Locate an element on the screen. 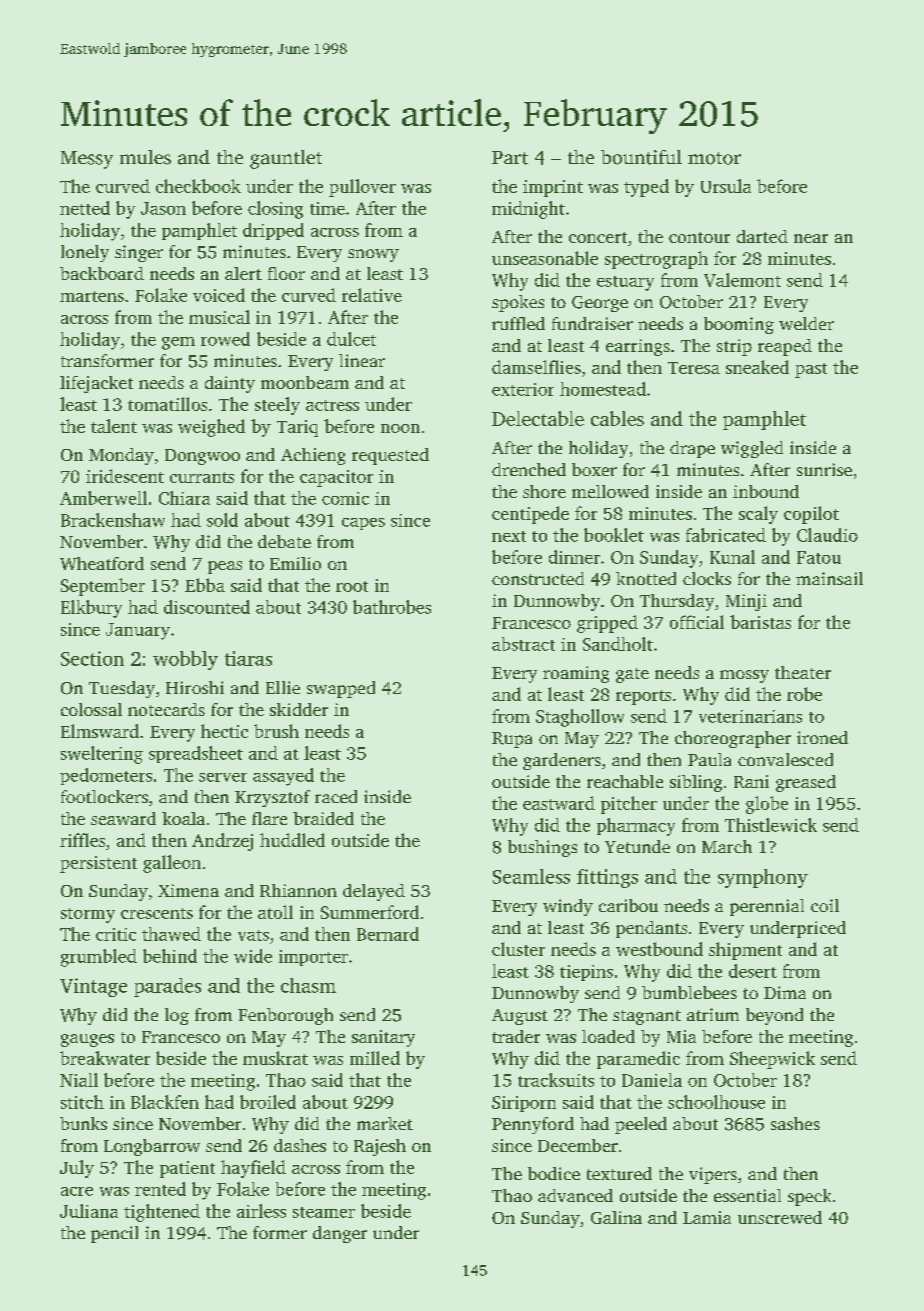 This screenshot has width=924, height=1311. wiggled is located at coordinates (752, 449).
